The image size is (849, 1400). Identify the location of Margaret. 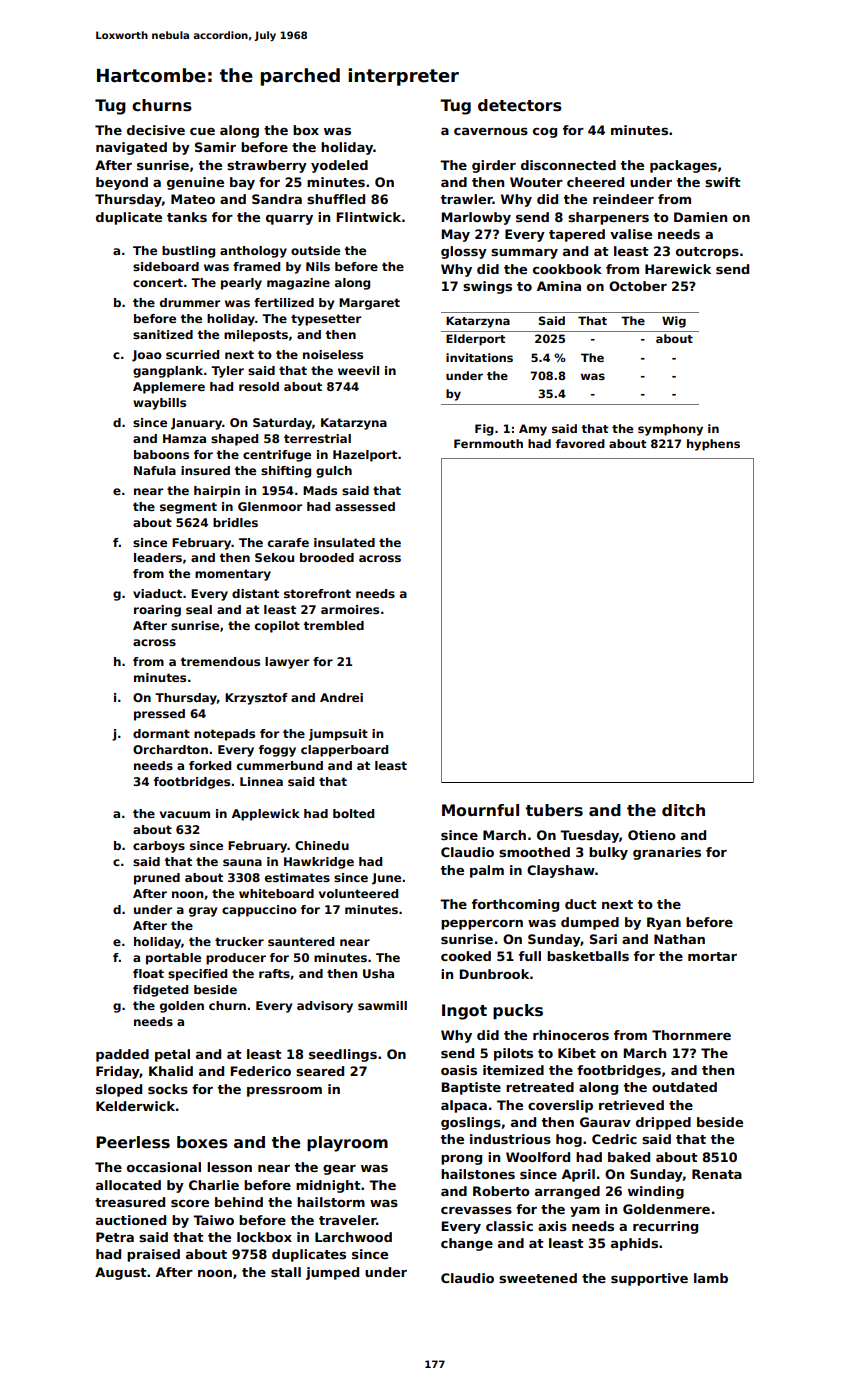
(369, 304).
